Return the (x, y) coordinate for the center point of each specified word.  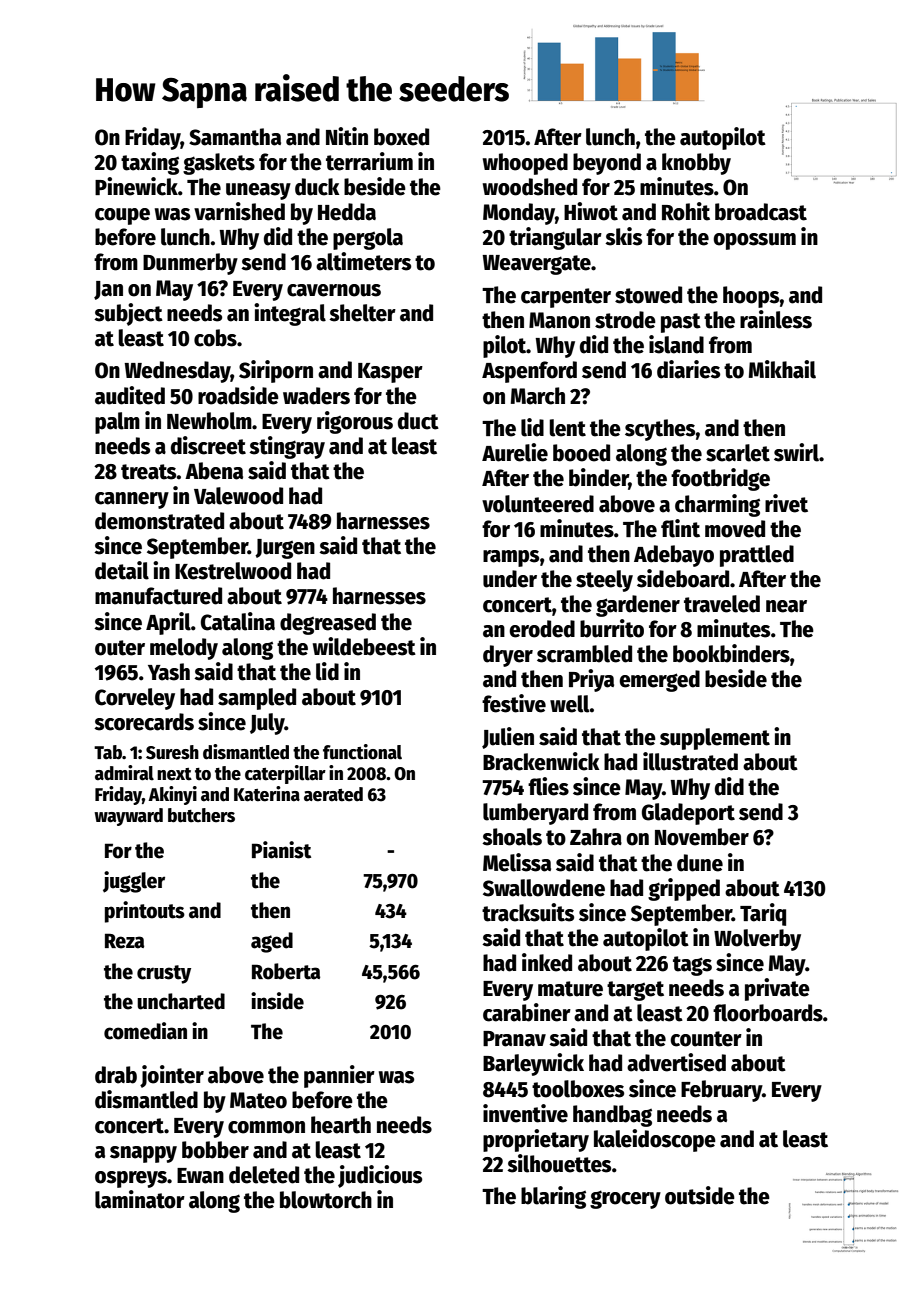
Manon (559, 320)
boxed (401, 137)
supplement (715, 739)
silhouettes (559, 1163)
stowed (648, 295)
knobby (696, 164)
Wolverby (757, 940)
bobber (215, 1150)
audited (130, 395)
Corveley (135, 699)
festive (514, 703)
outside (700, 1195)
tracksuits (528, 912)
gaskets (219, 164)
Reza (124, 941)
